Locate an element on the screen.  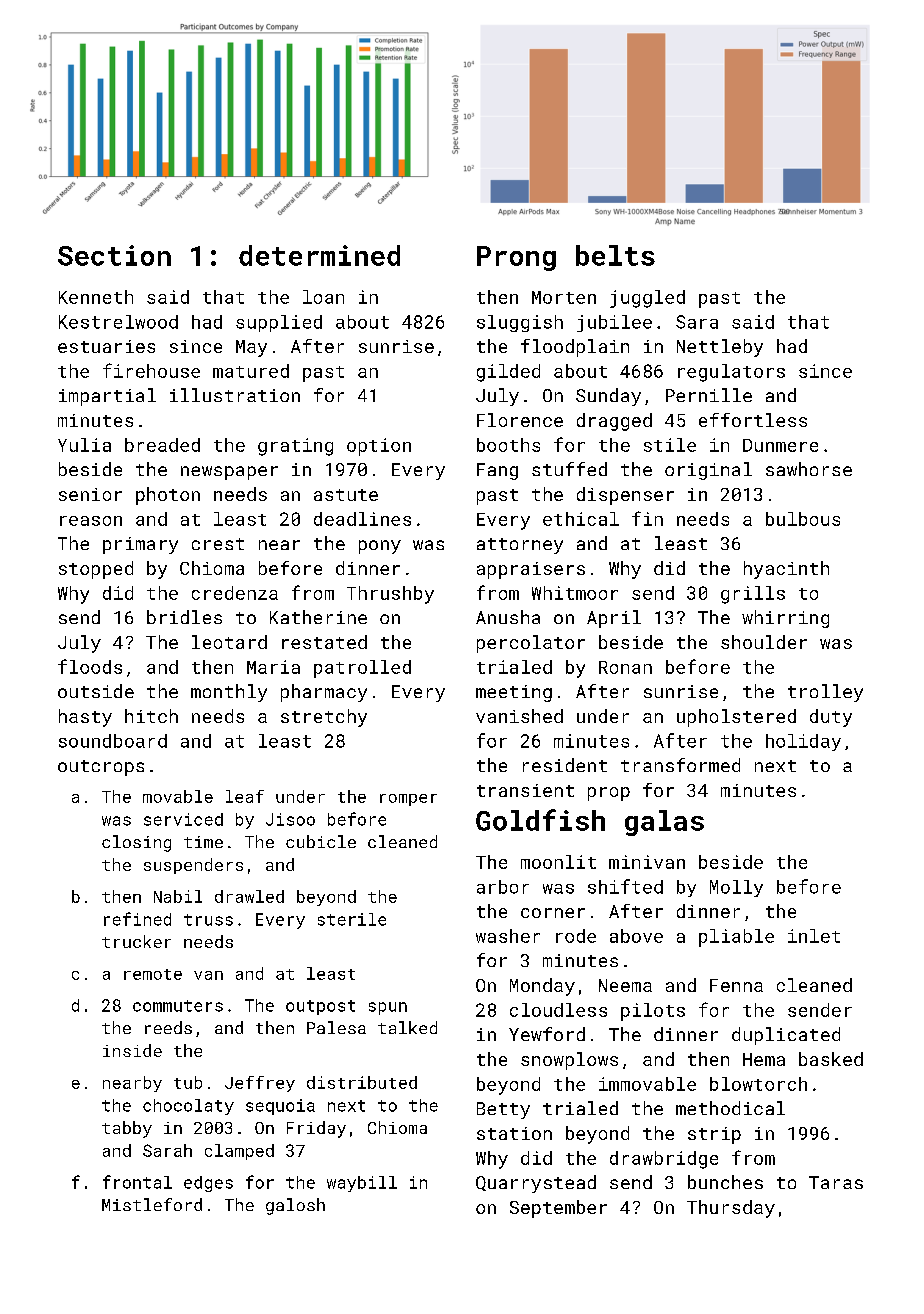
frontal is located at coordinates (137, 1182).
